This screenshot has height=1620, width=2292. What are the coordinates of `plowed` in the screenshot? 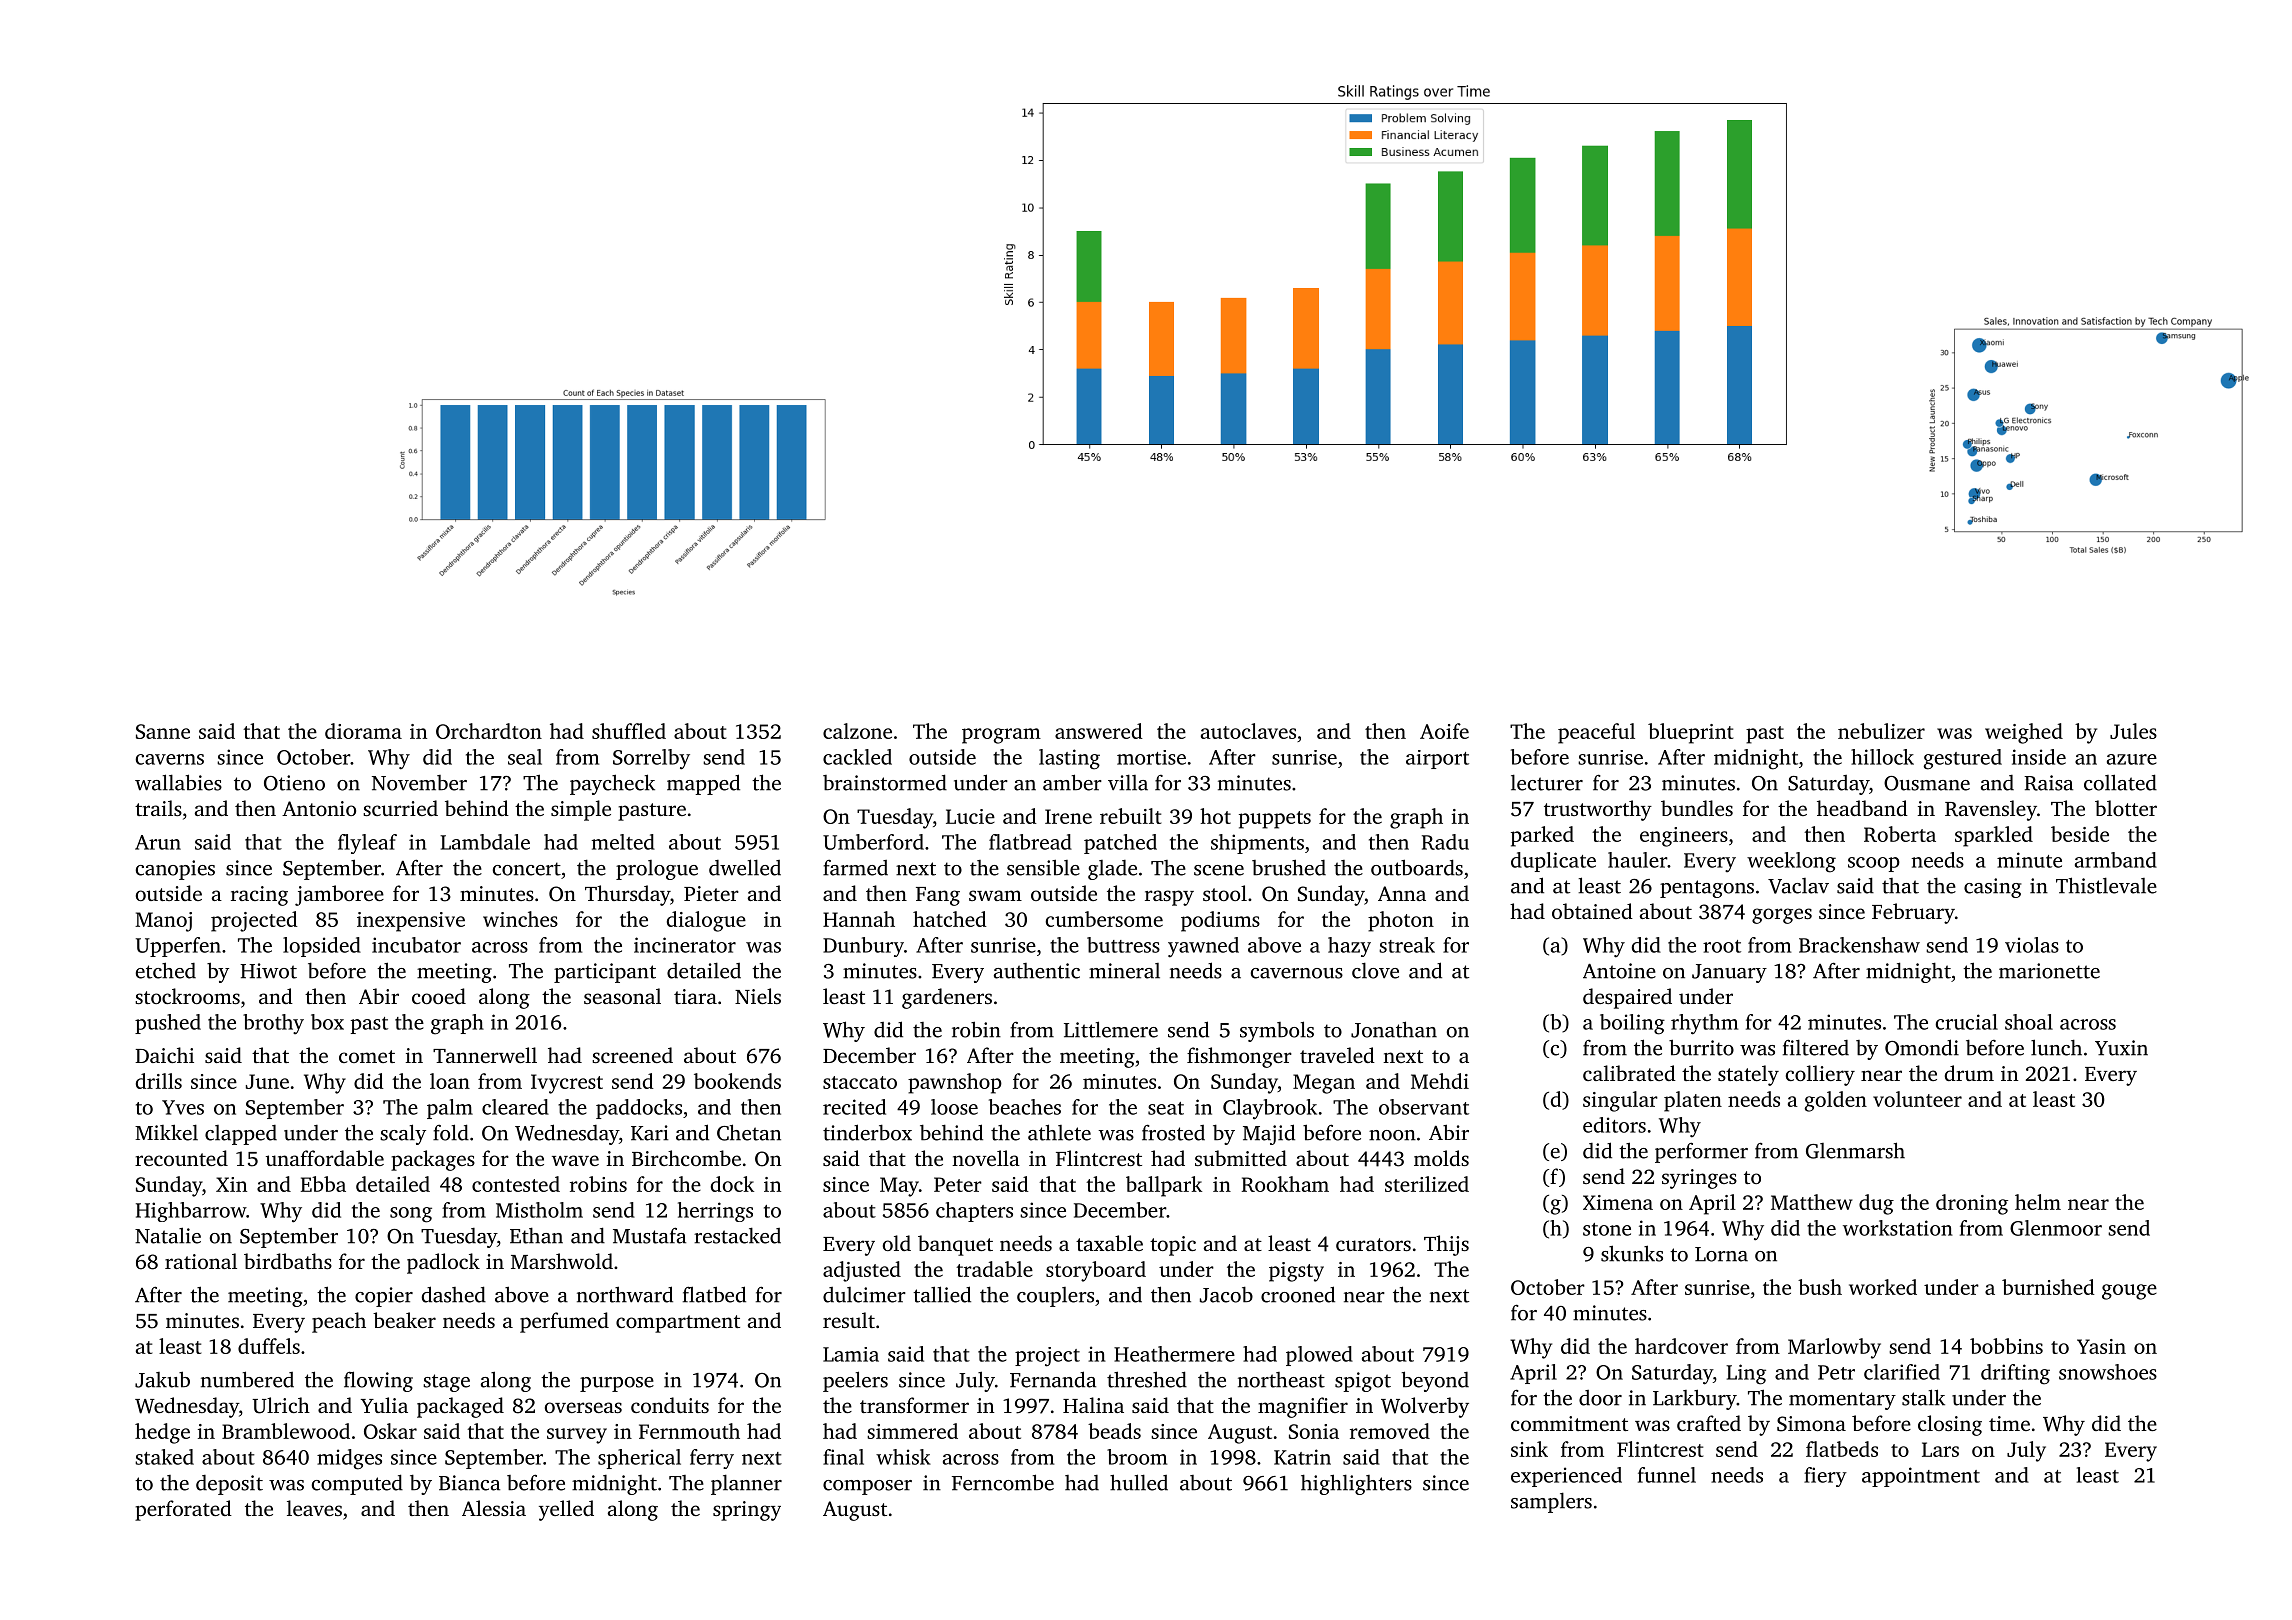 It's located at (1319, 1356).
